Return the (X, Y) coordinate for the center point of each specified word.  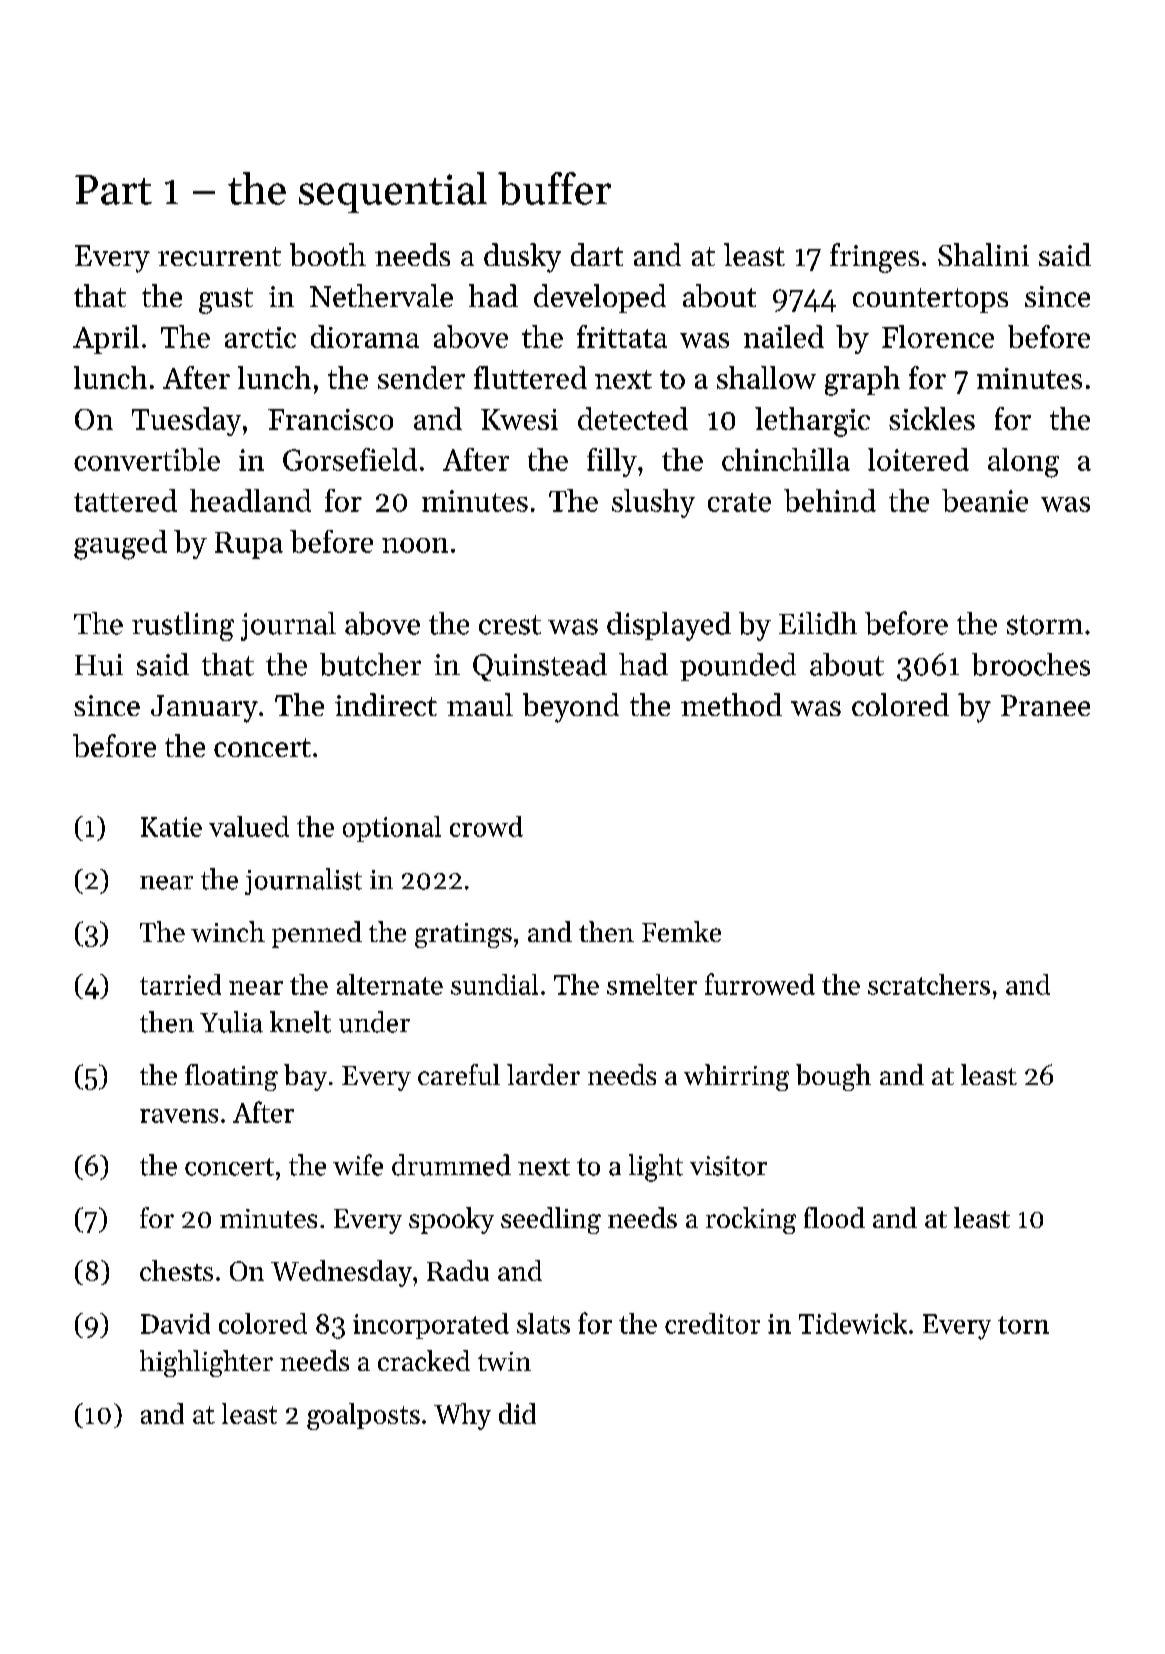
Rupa (249, 545)
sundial (494, 984)
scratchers (929, 984)
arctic (260, 337)
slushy (653, 503)
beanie (985, 500)
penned (317, 934)
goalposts (363, 1416)
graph (862, 381)
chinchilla (786, 459)
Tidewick (853, 1323)
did (517, 1413)
